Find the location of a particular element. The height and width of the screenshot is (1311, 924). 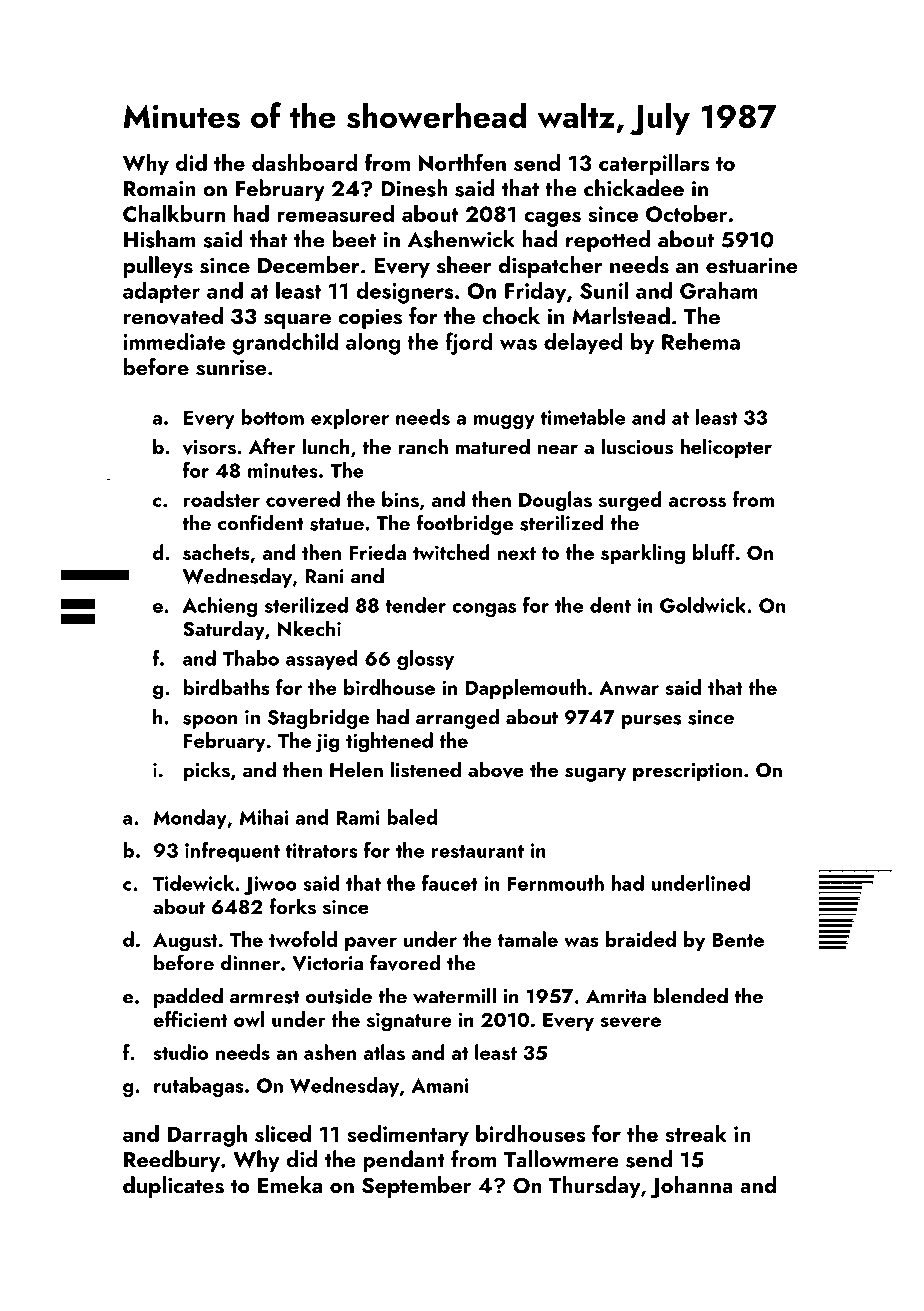

Darragh is located at coordinates (207, 1136).
